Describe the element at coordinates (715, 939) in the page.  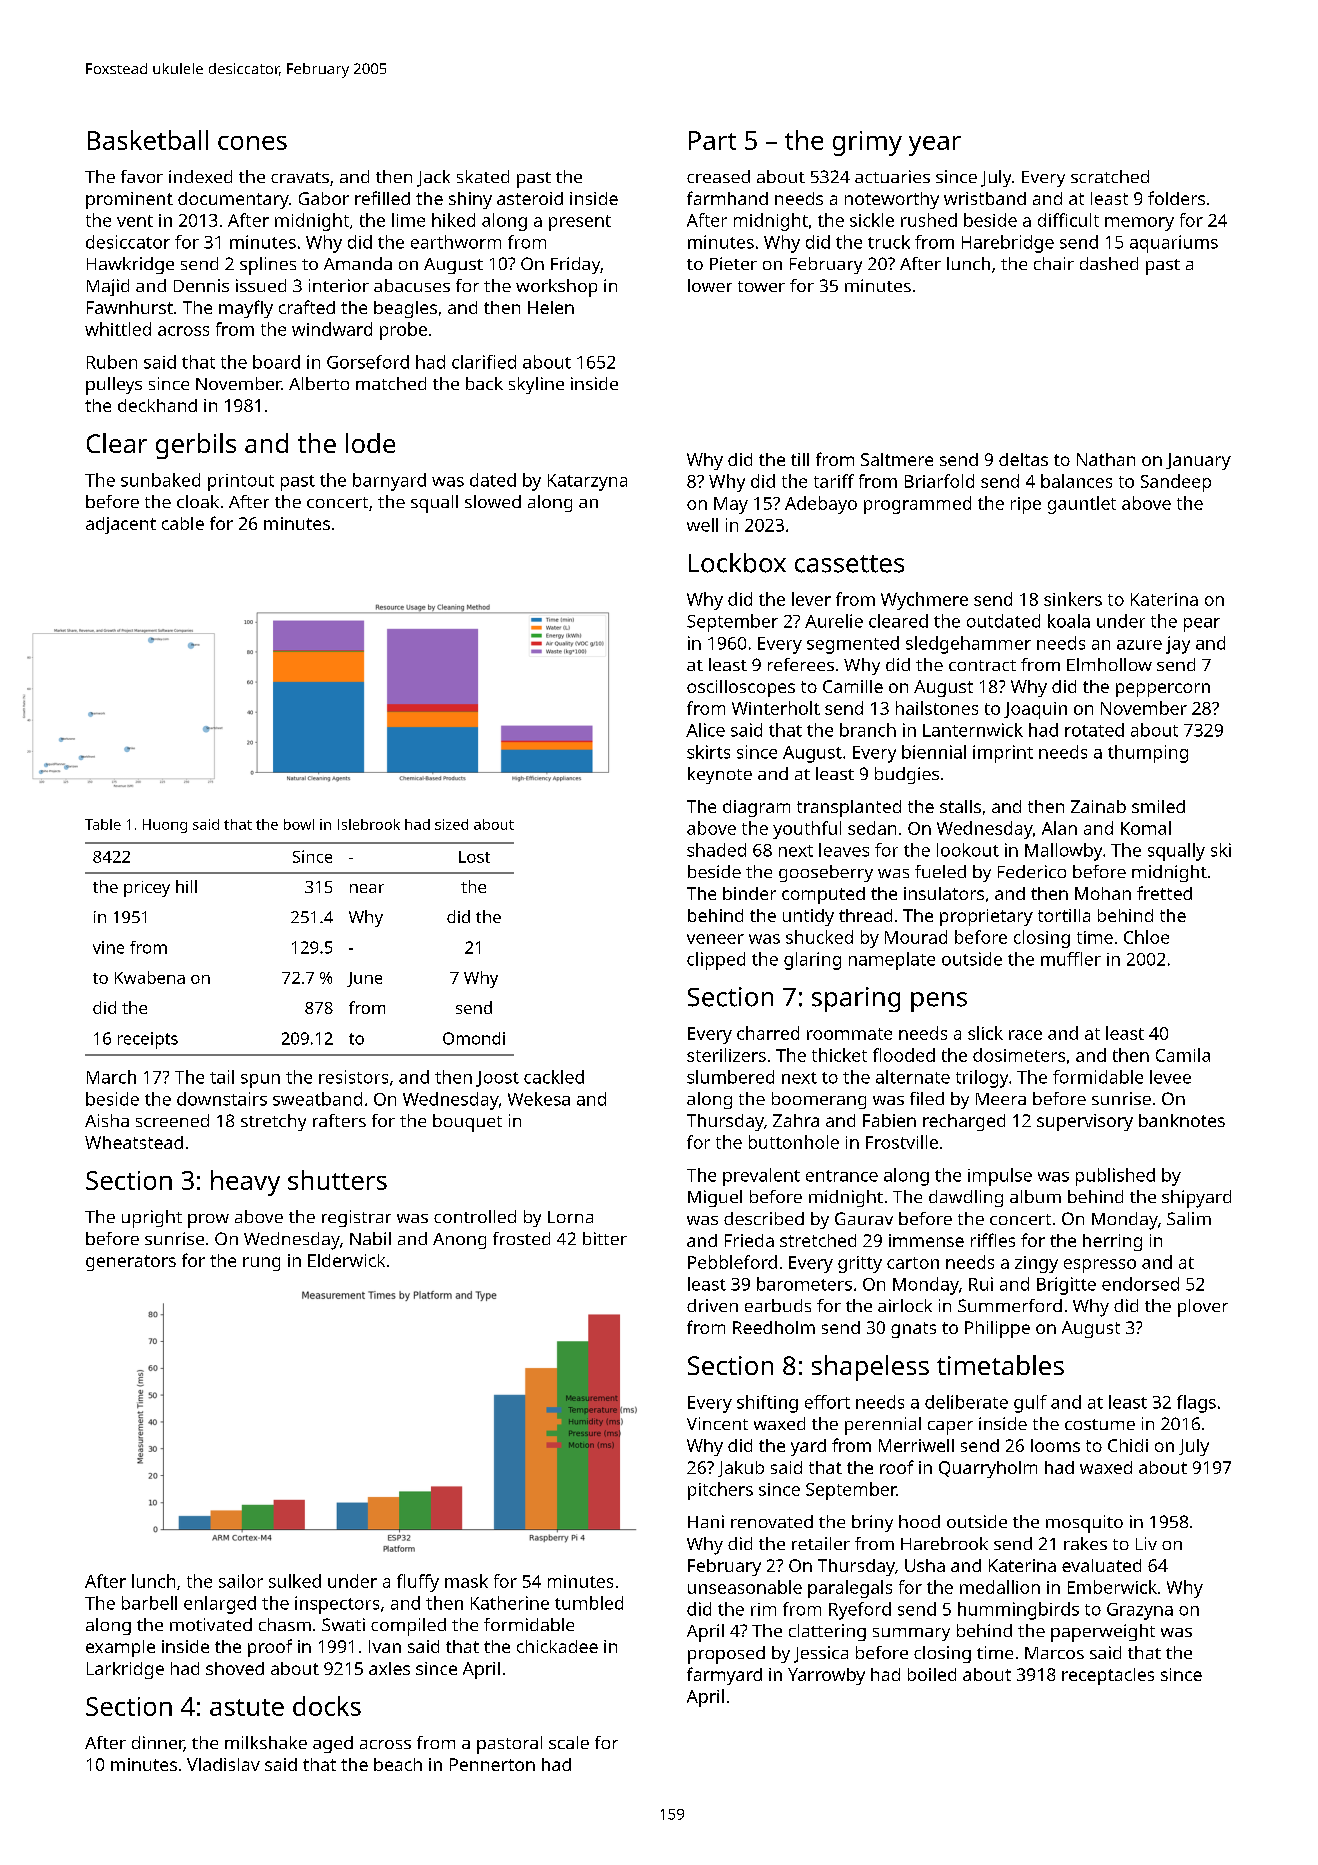
I see `veneer` at that location.
